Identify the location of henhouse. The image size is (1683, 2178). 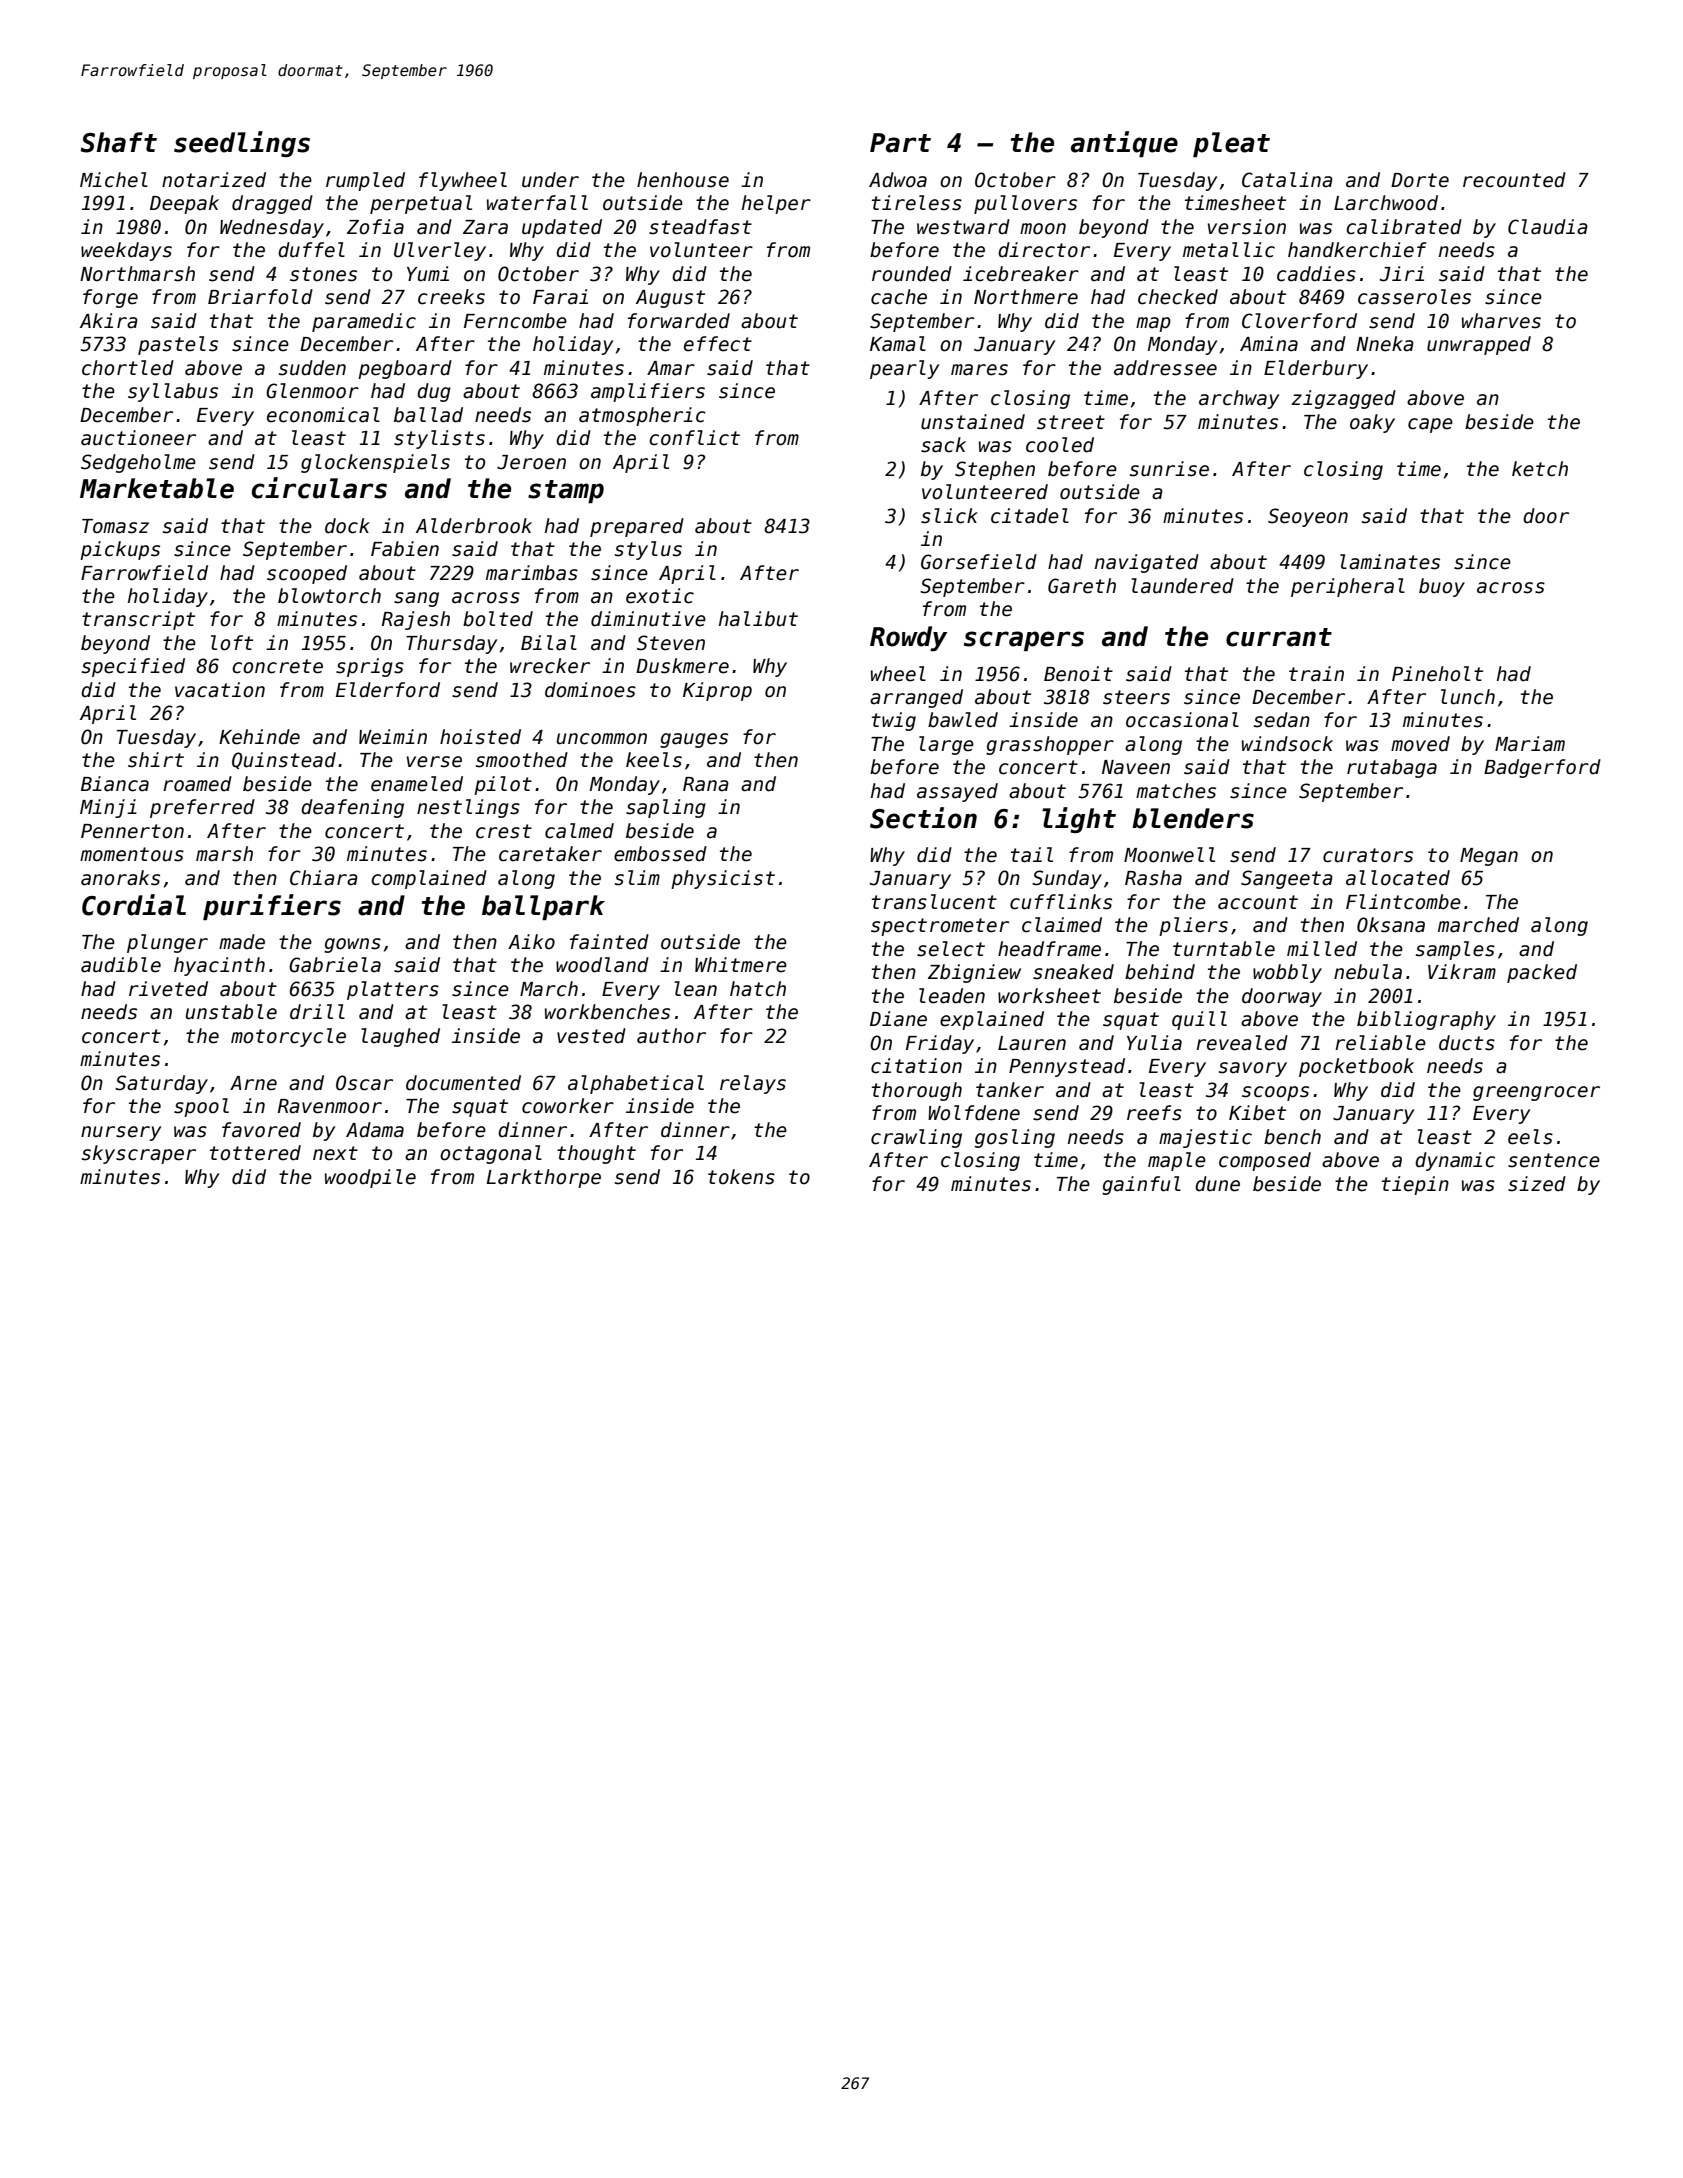
(683, 180).
